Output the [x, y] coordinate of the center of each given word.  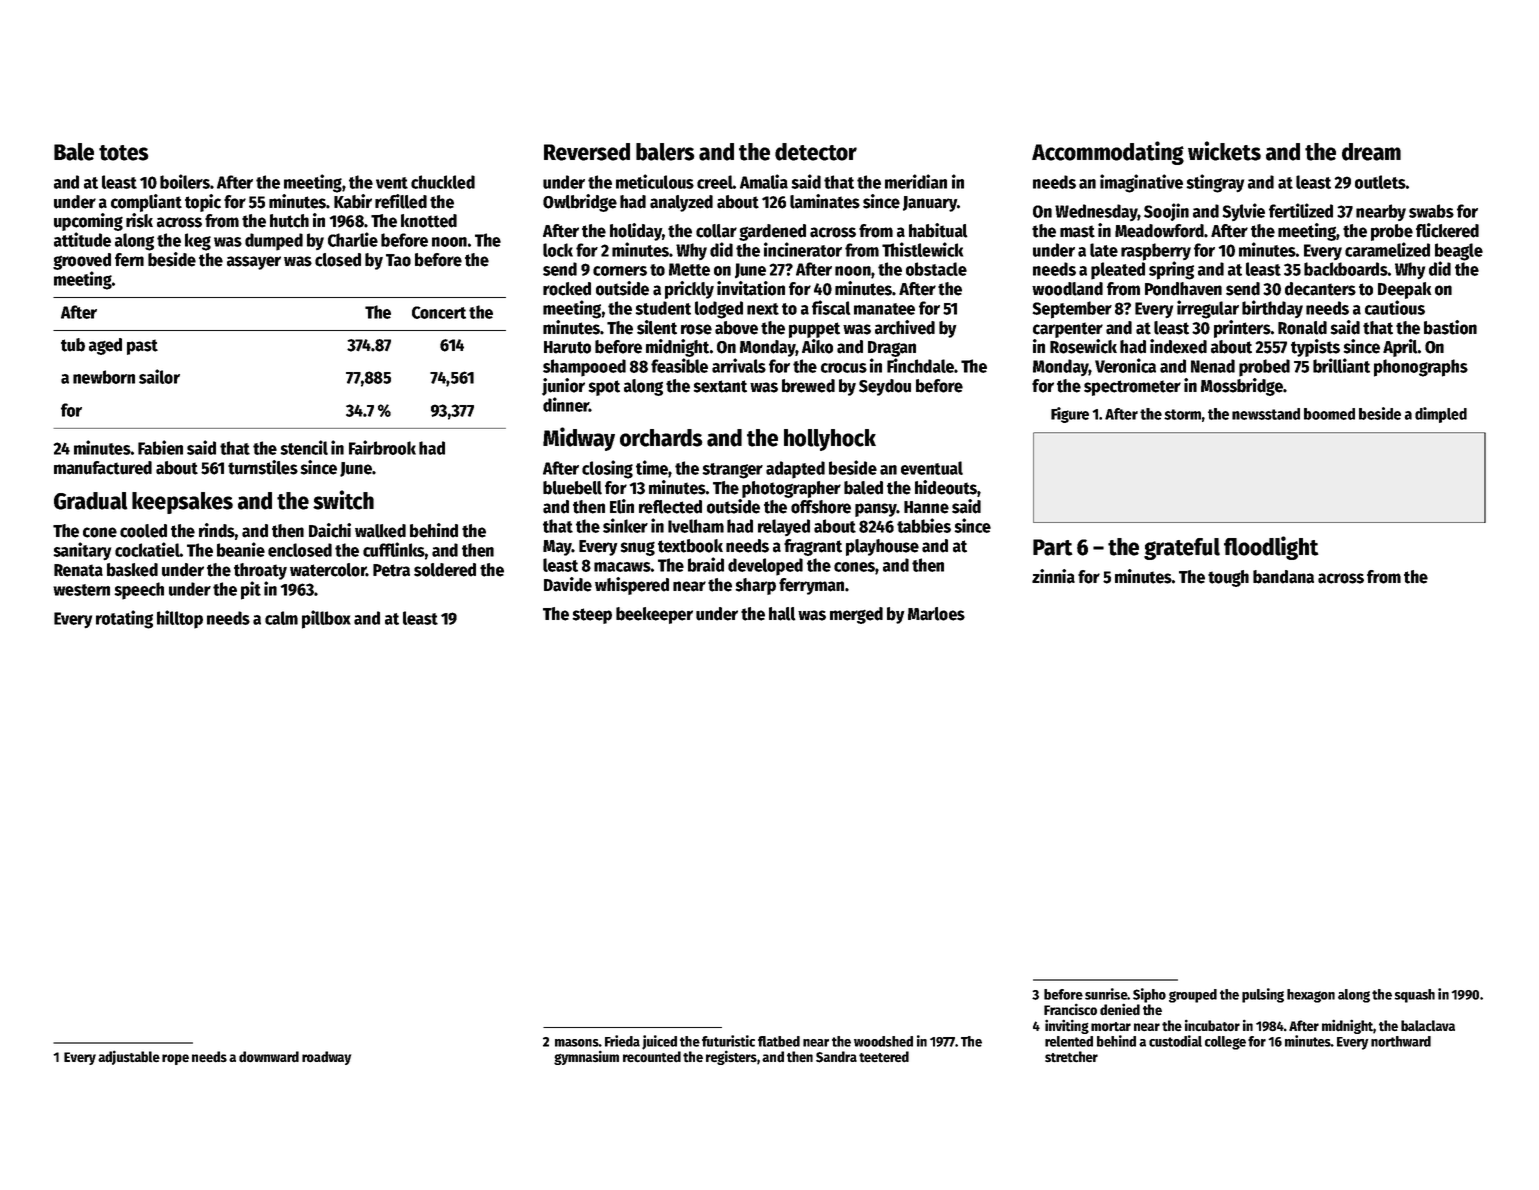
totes [124, 153]
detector [816, 152]
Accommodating [1108, 153]
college [1225, 1043]
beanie [241, 549]
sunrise [1106, 994]
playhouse [882, 547]
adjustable [129, 1057]
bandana [1283, 577]
